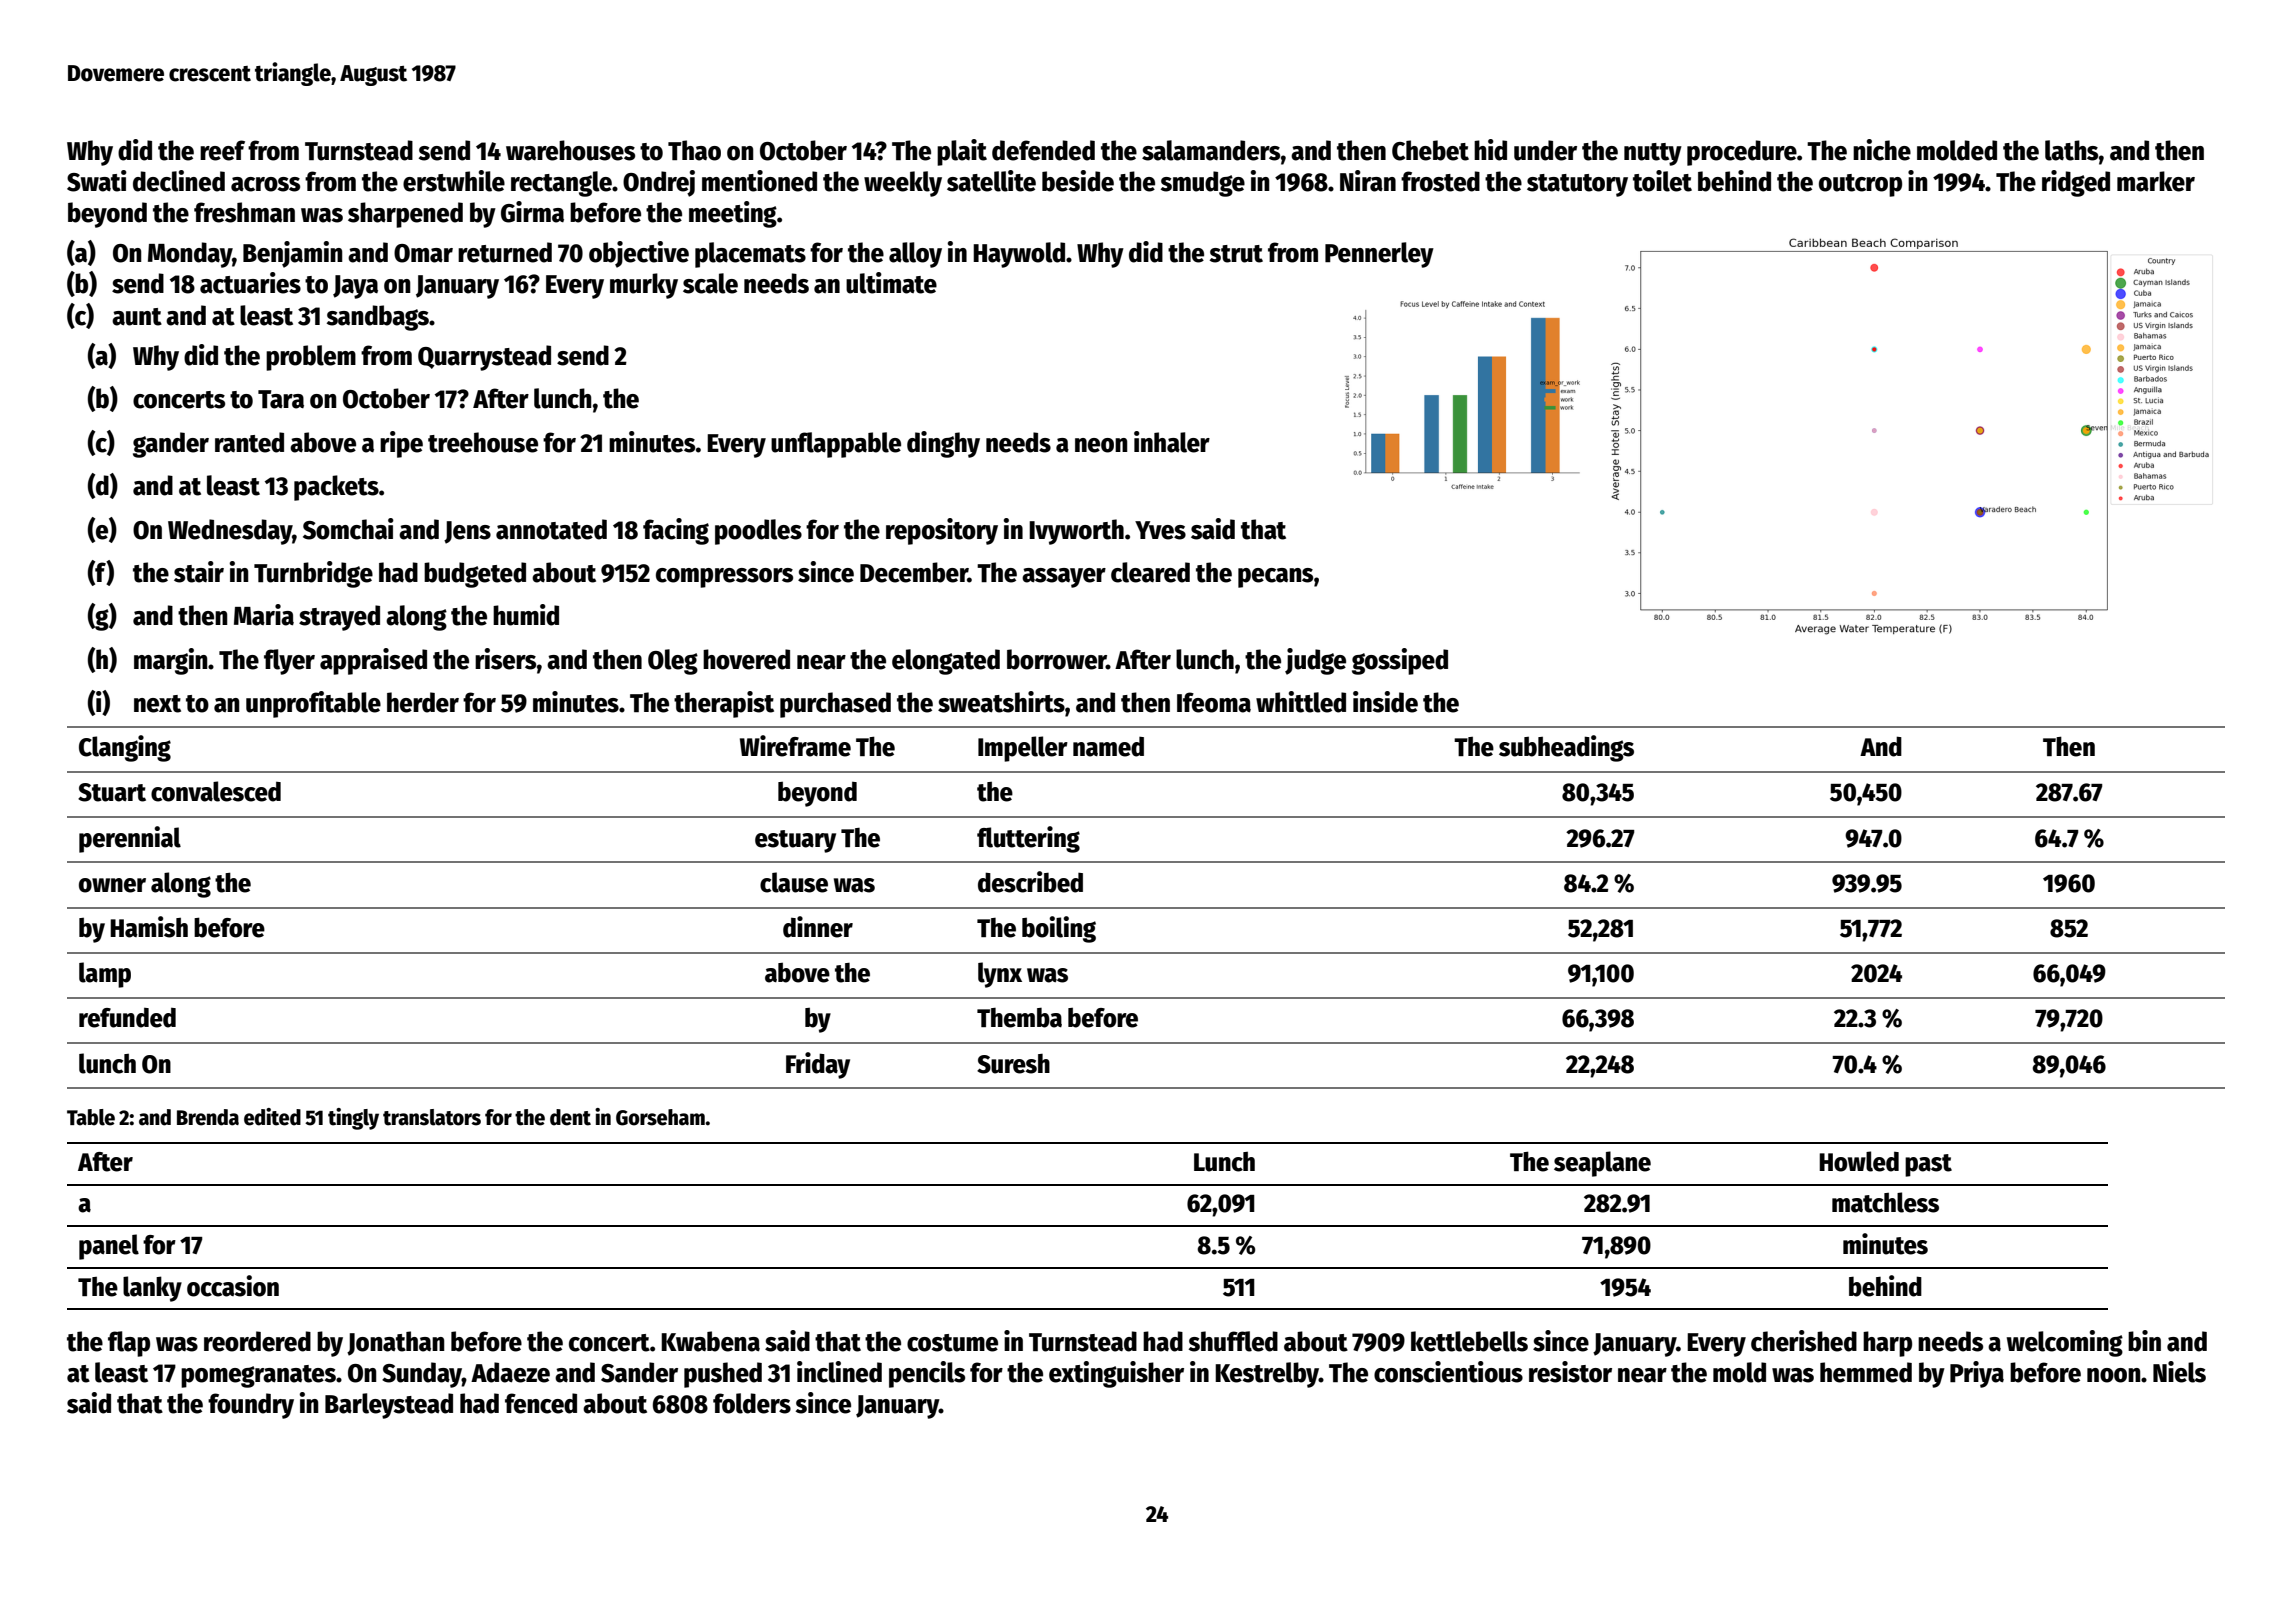 This screenshot has width=2292, height=1620. I want to click on past, so click(1928, 1165).
